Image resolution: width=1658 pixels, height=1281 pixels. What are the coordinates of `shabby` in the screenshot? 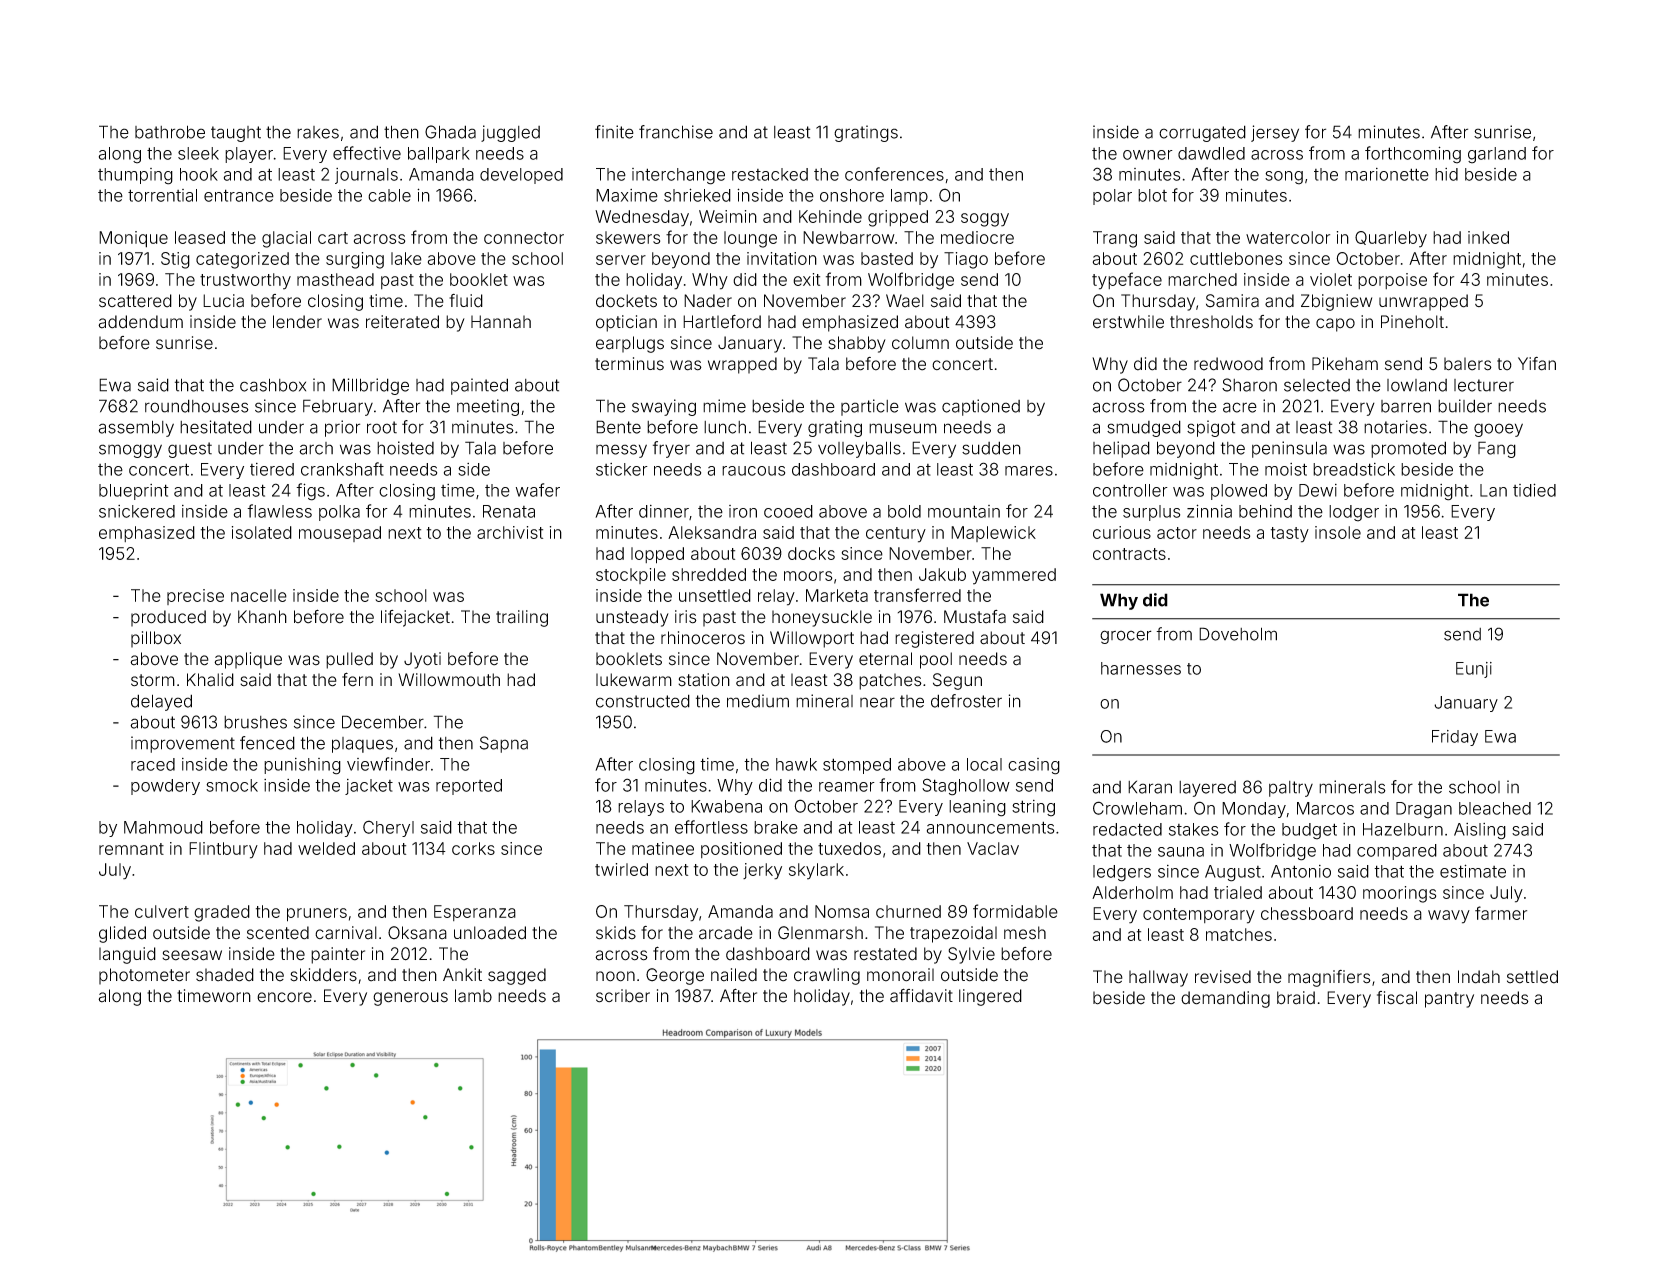 It's located at (857, 344).
